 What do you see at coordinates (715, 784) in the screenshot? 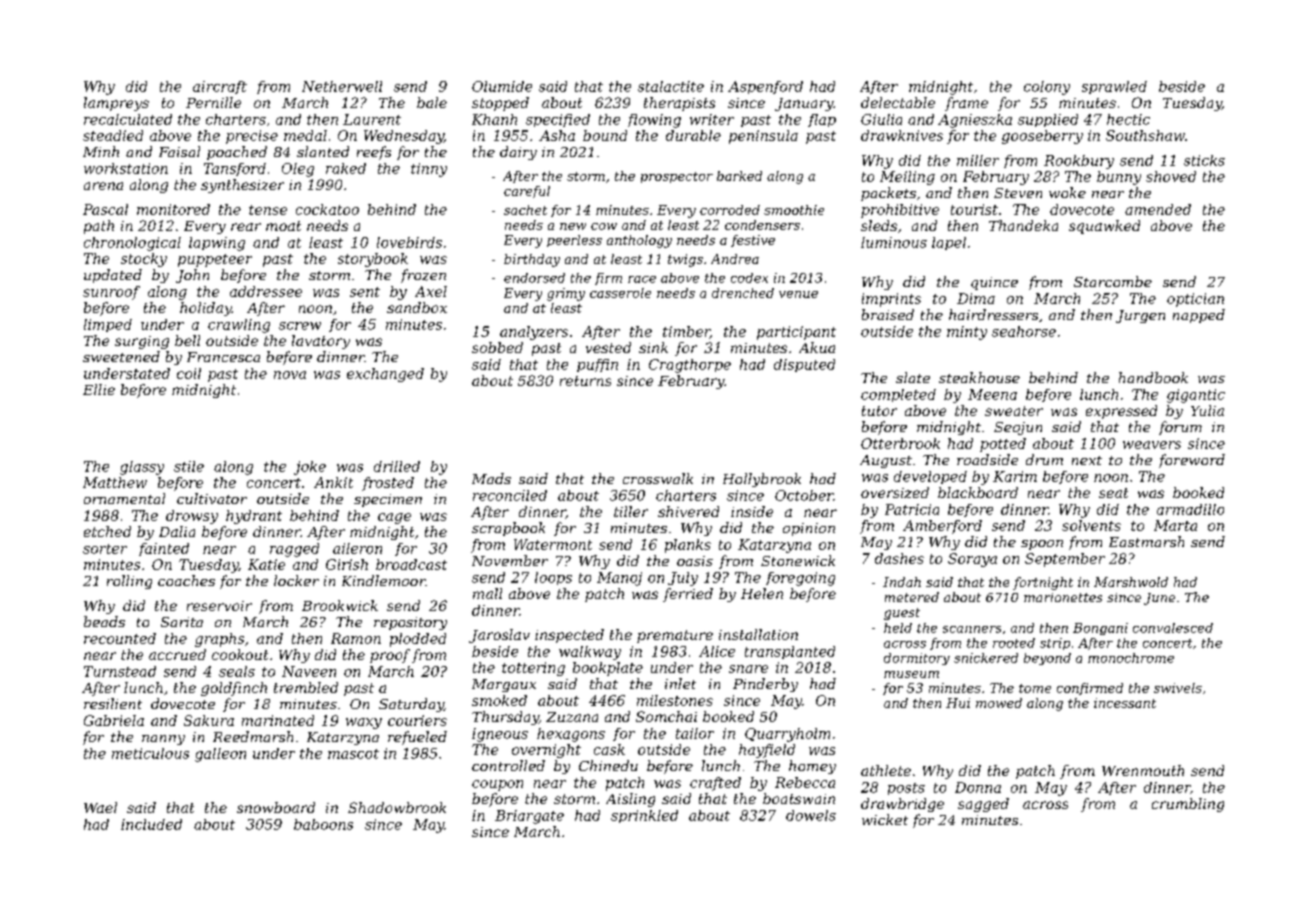
I see `crafted` at bounding box center [715, 784].
